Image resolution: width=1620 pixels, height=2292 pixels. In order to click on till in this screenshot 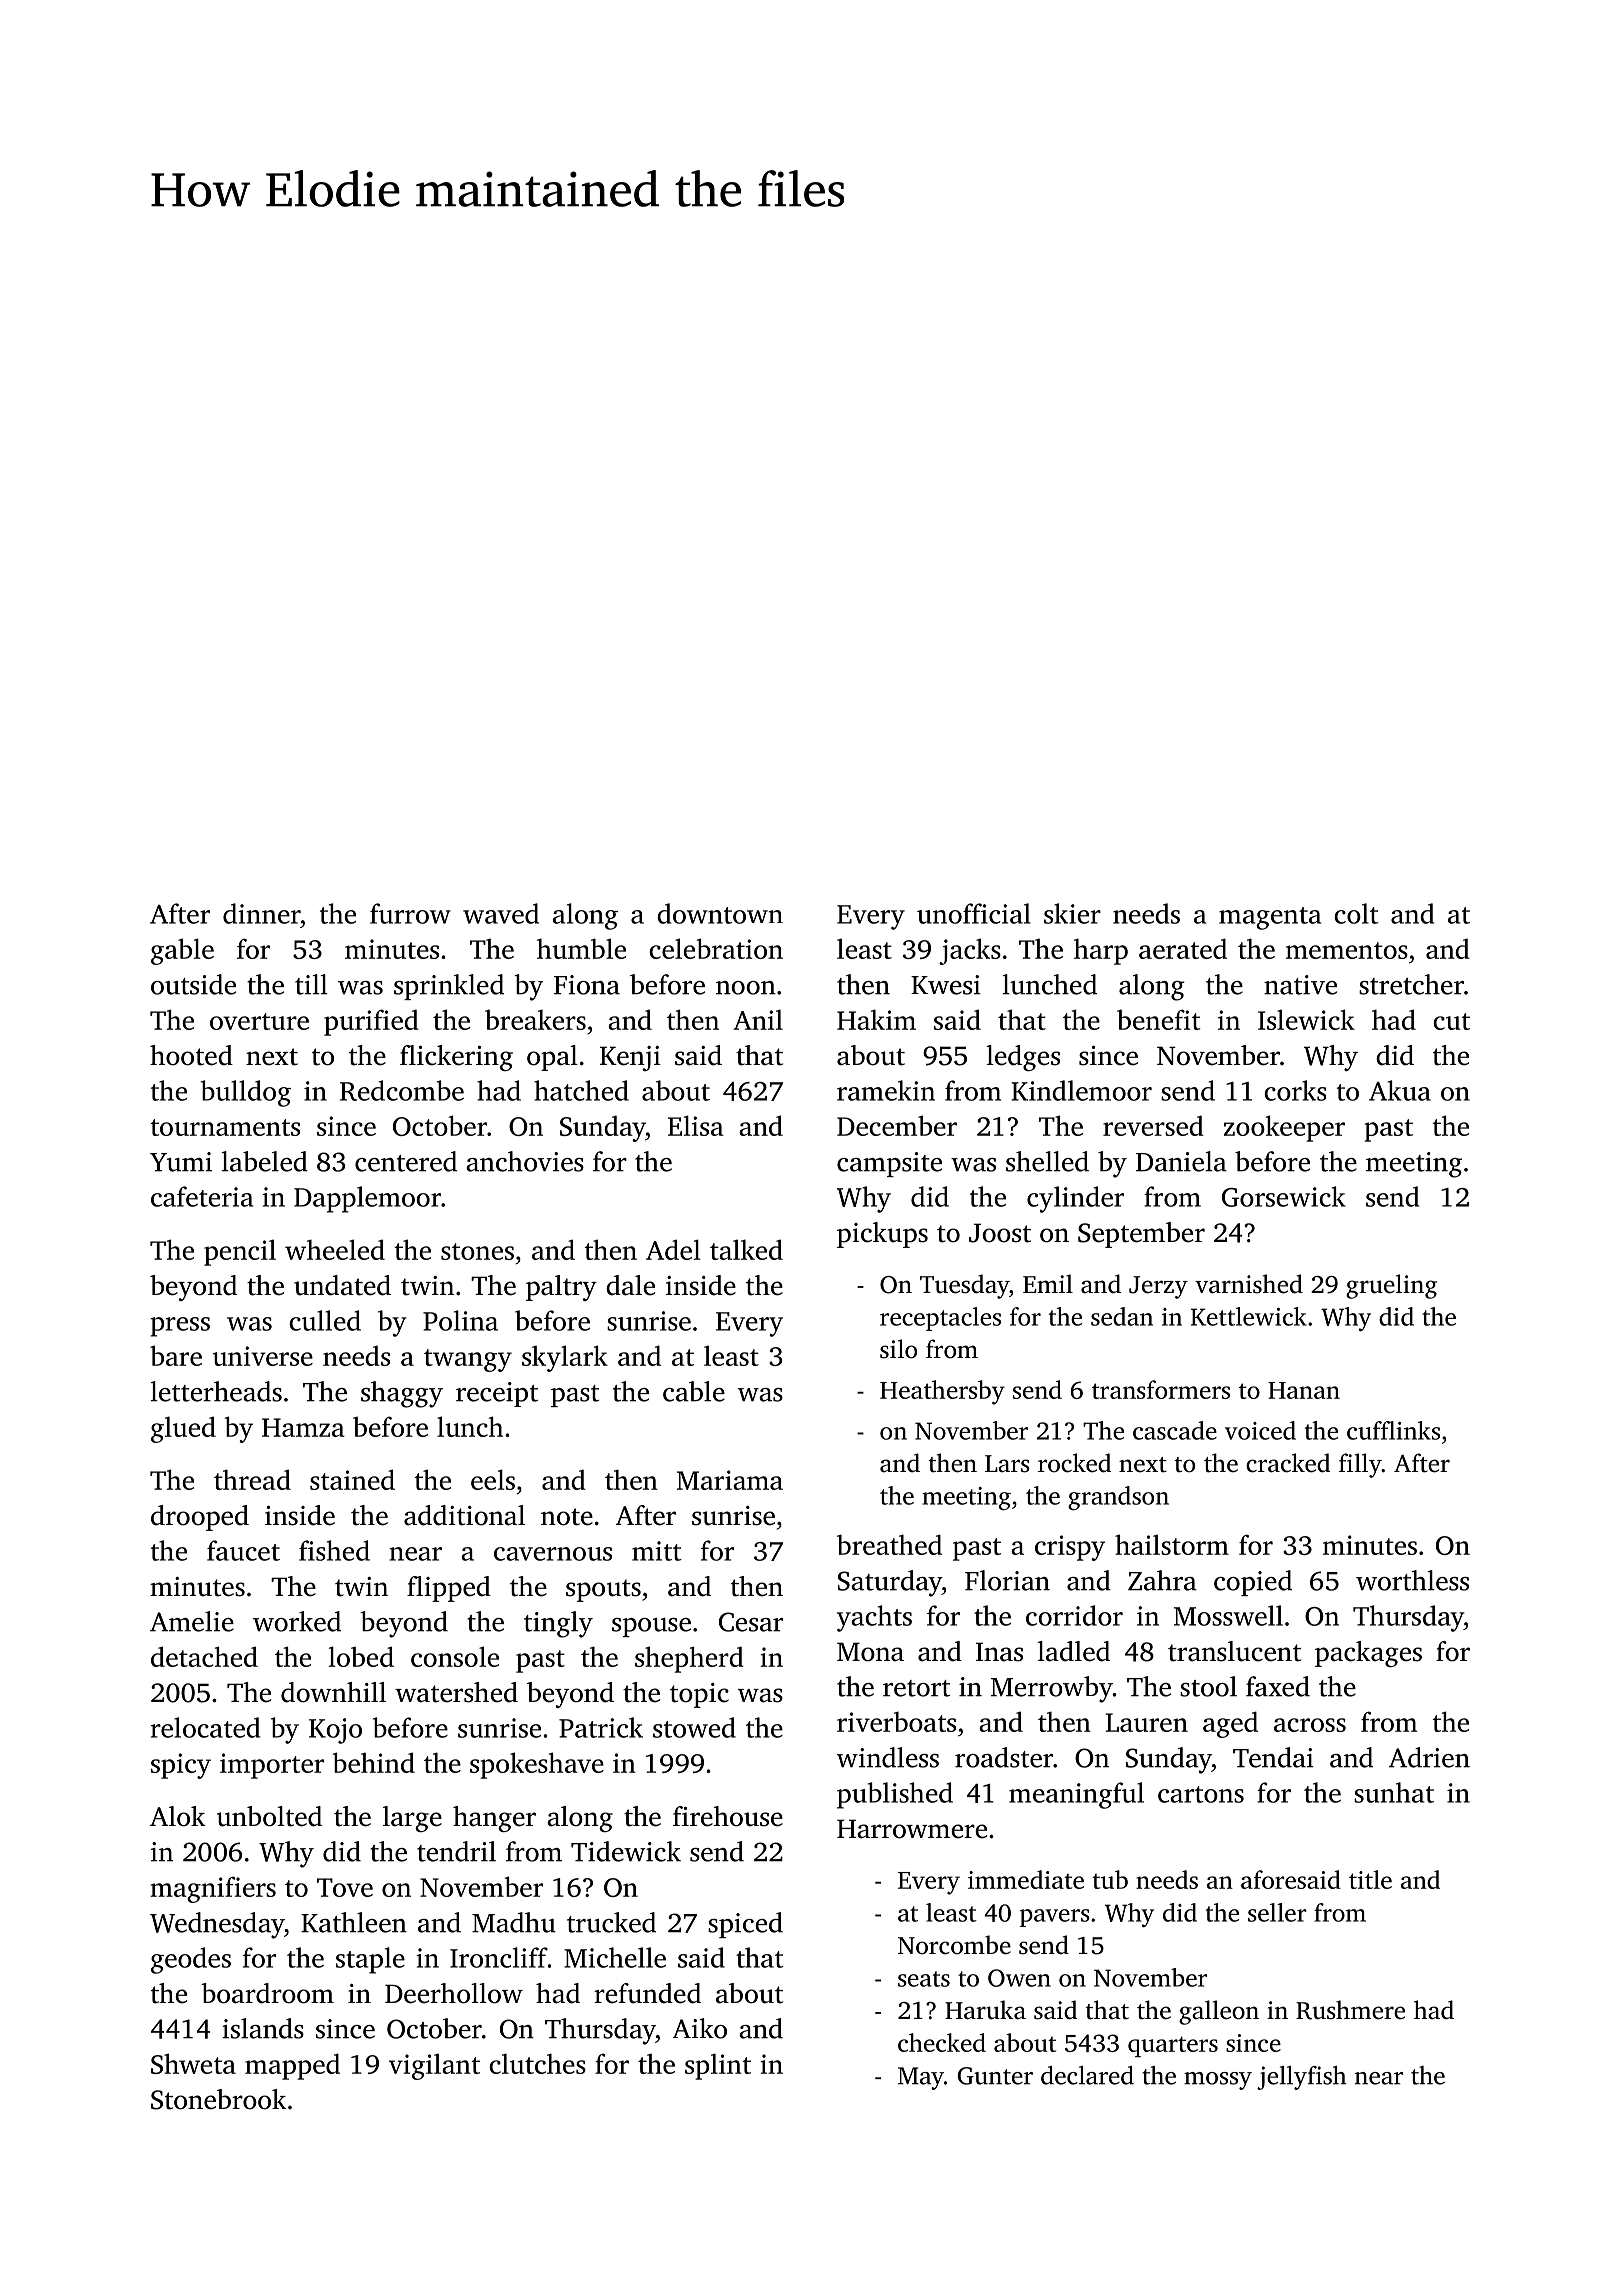, I will do `click(311, 984)`.
